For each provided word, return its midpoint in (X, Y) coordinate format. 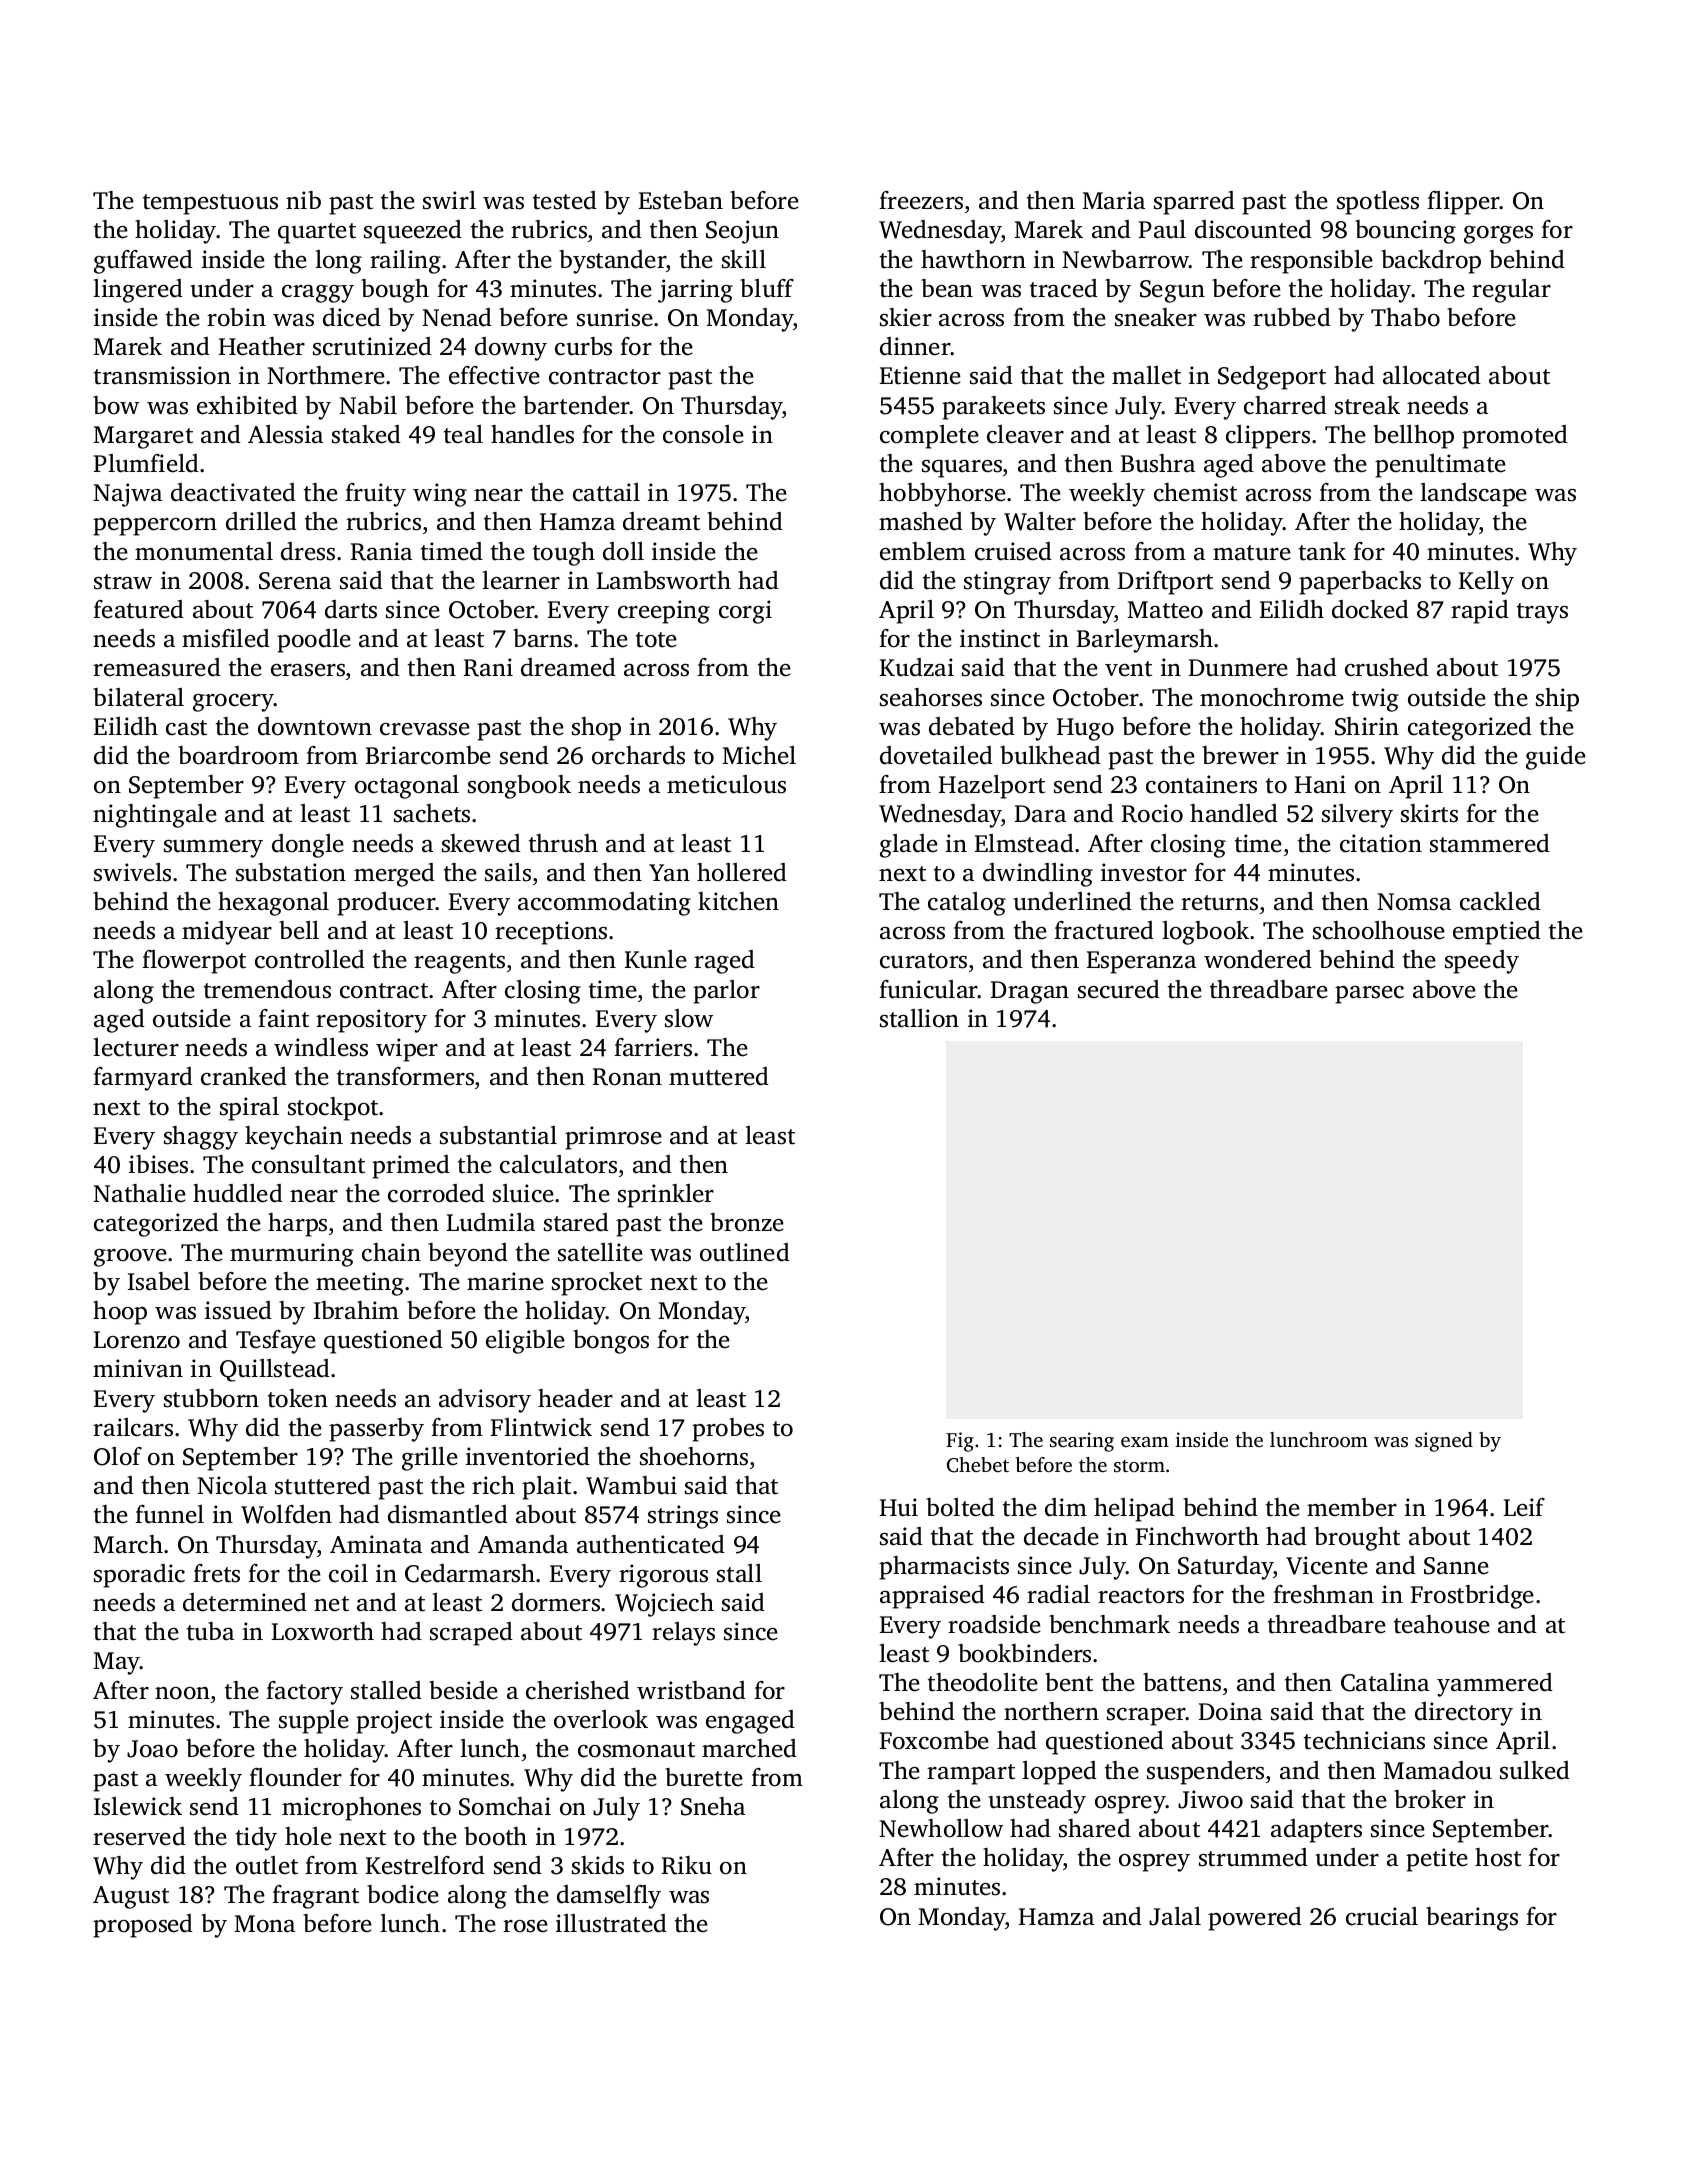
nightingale (155, 816)
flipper (1463, 203)
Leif (1524, 1507)
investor (1144, 872)
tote (656, 640)
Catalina (1385, 1682)
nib (303, 200)
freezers (921, 200)
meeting (360, 1284)
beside (463, 1690)
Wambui (631, 1485)
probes (728, 1430)
